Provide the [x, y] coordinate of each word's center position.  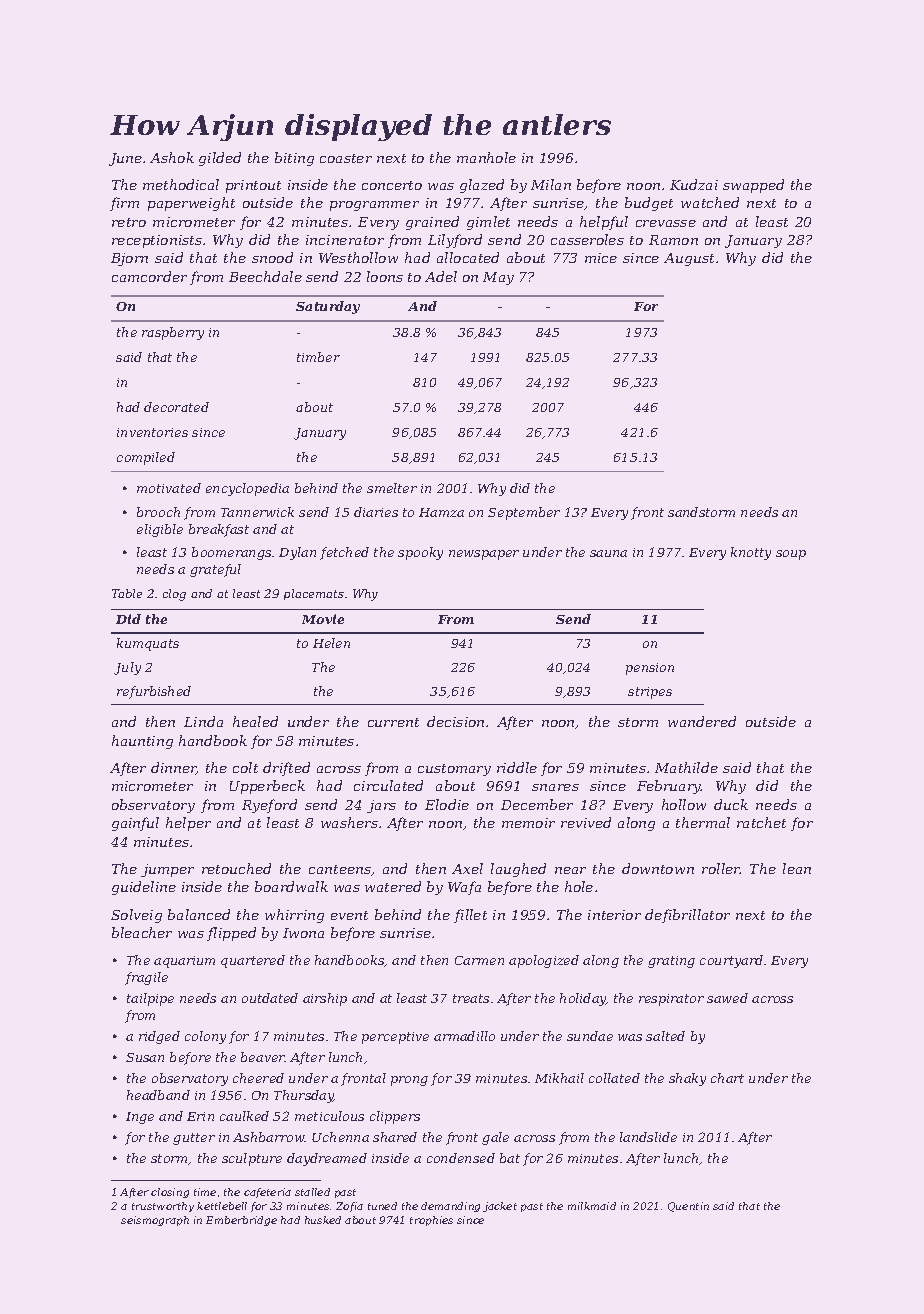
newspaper [484, 555]
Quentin [688, 1207]
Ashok [172, 157]
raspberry [173, 333]
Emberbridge [241, 1221]
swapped [753, 186]
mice [601, 258]
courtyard [731, 961]
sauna [608, 553]
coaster [346, 158]
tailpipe [150, 999]
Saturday [328, 307]
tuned [382, 1206]
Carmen [479, 960]
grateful [215, 570]
